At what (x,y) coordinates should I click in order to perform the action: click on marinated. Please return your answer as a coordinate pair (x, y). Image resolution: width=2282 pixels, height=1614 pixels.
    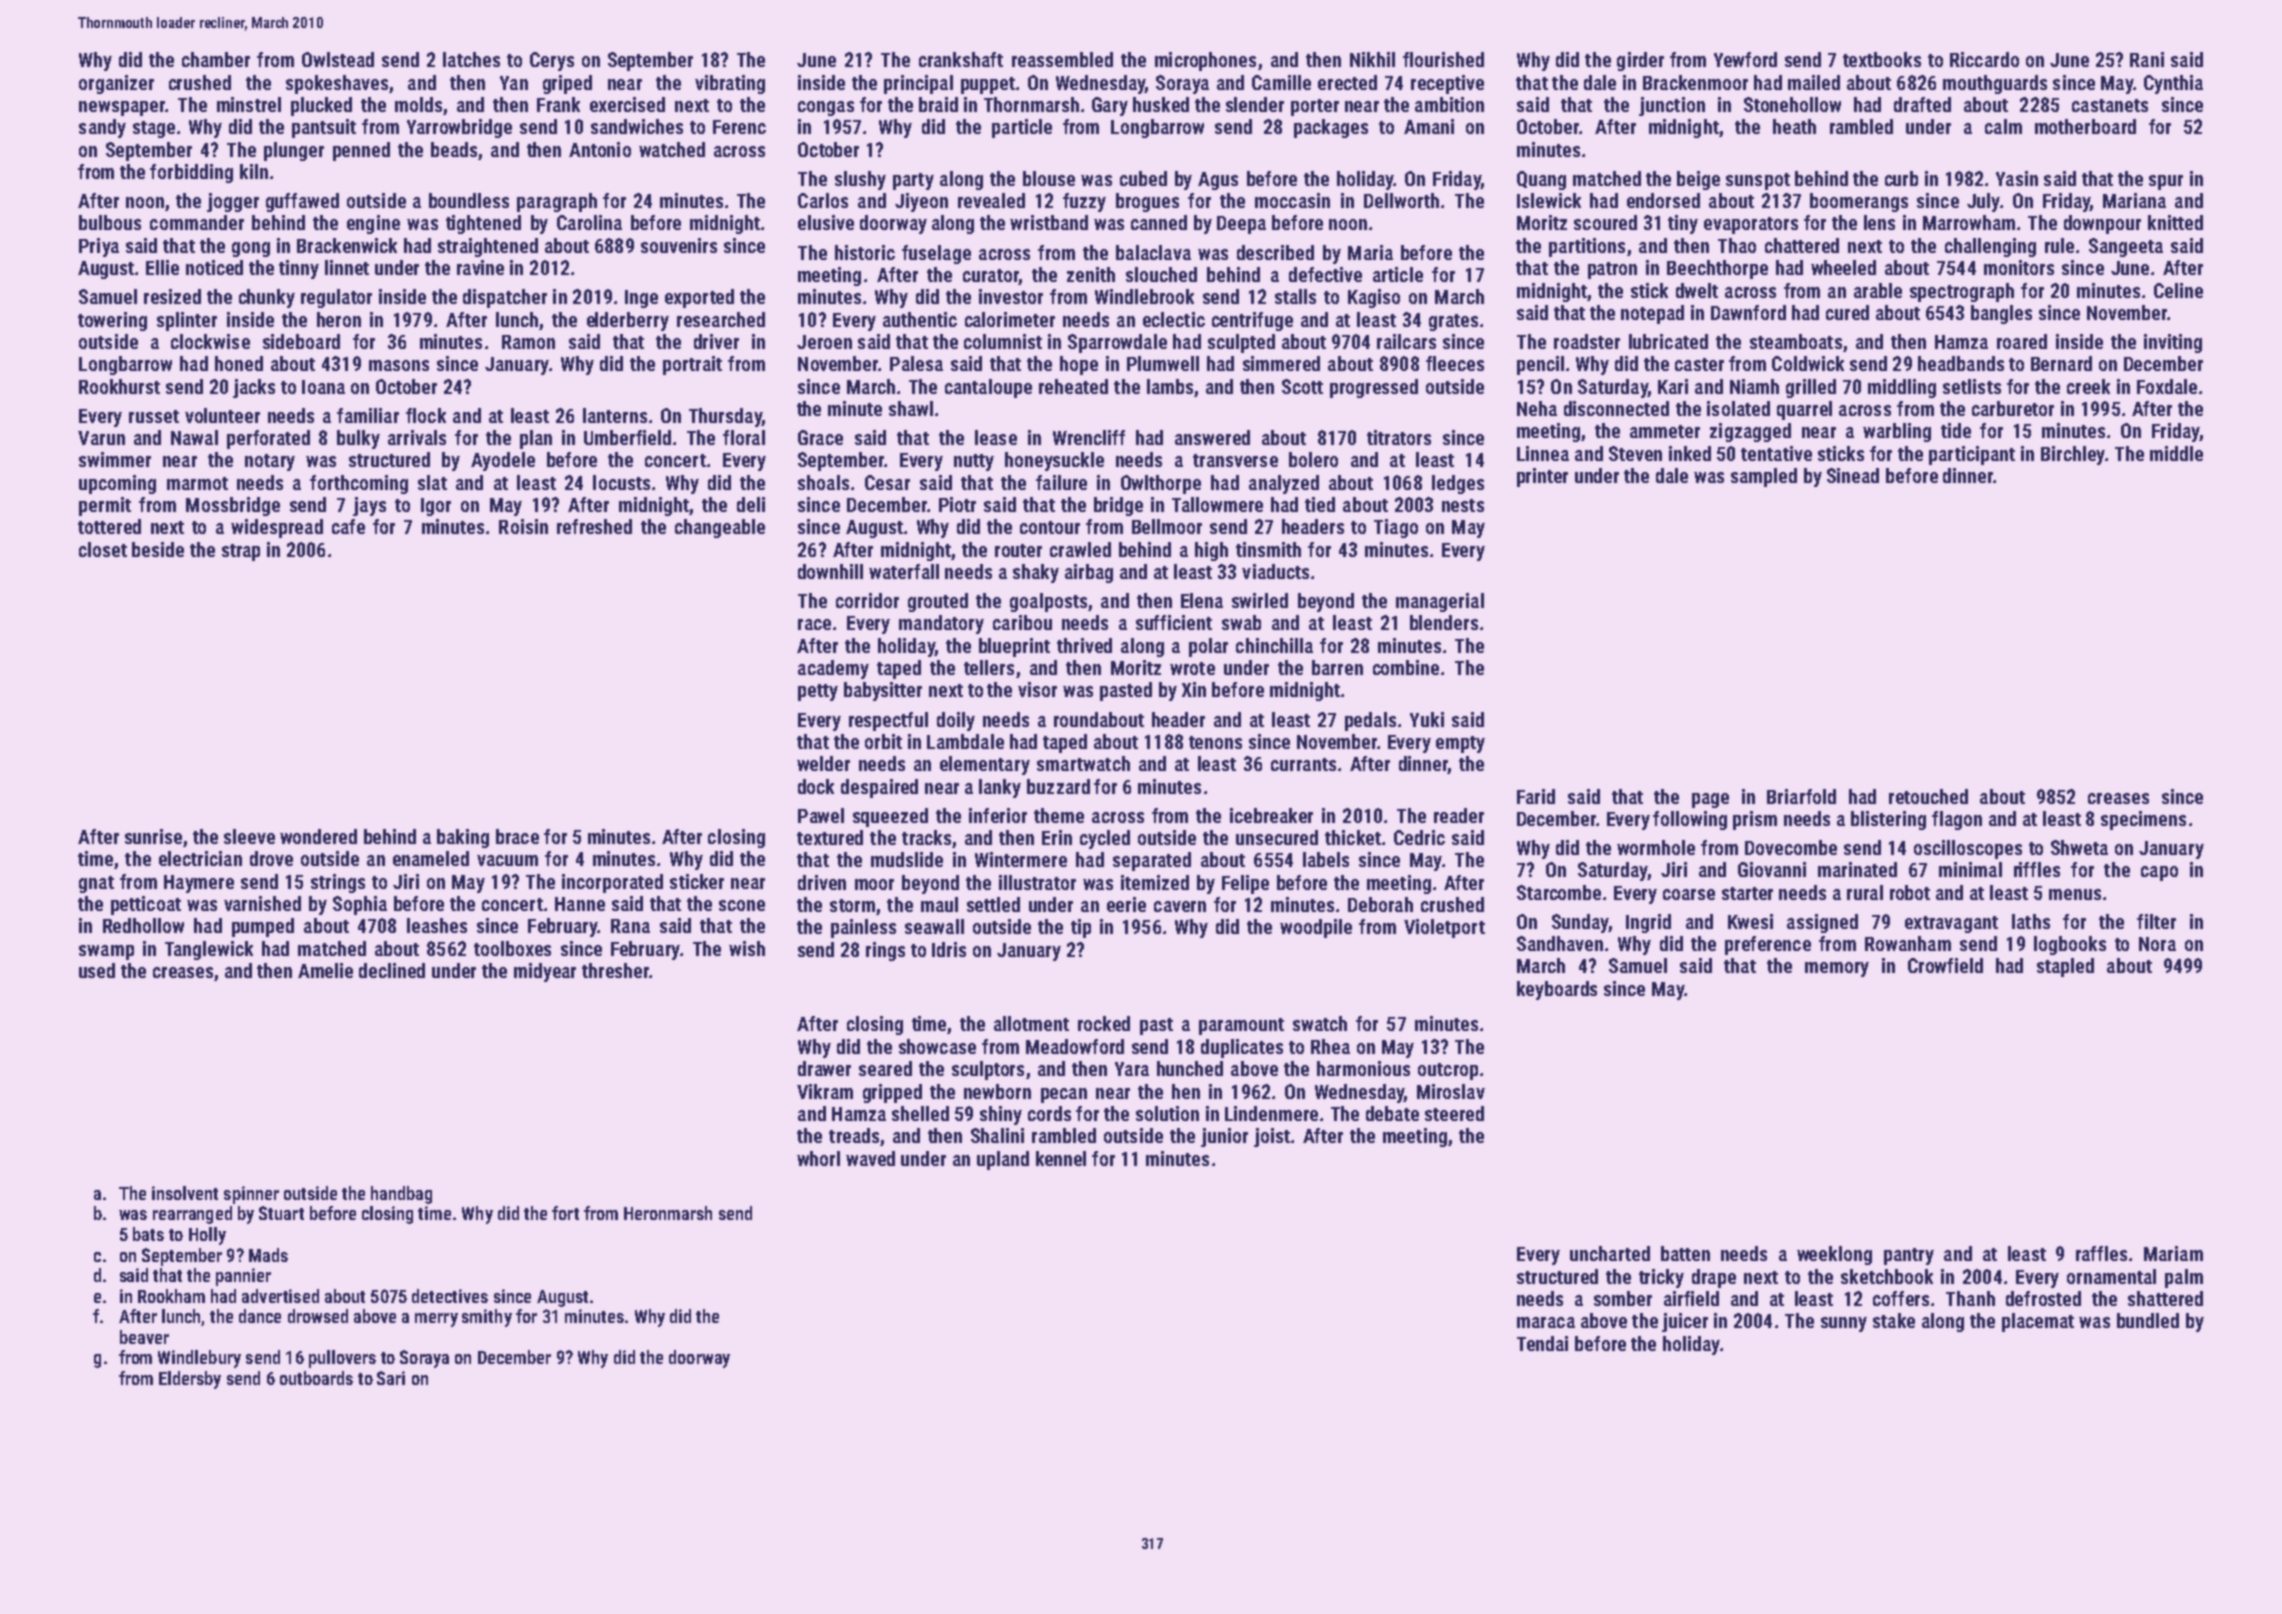
    Looking at the image, I should click on (1857, 869).
